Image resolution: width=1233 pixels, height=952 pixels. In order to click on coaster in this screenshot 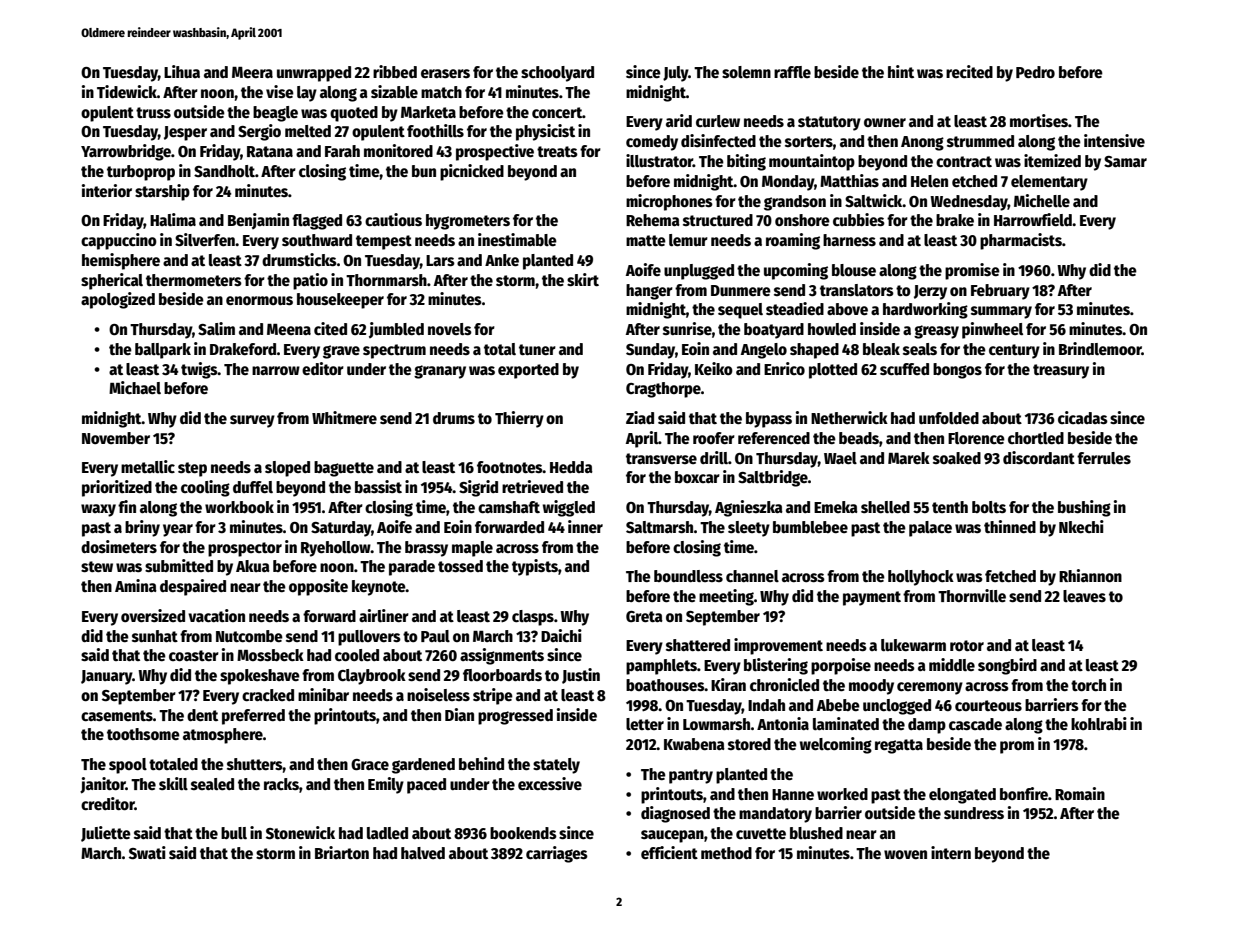, I will do `click(194, 655)`.
